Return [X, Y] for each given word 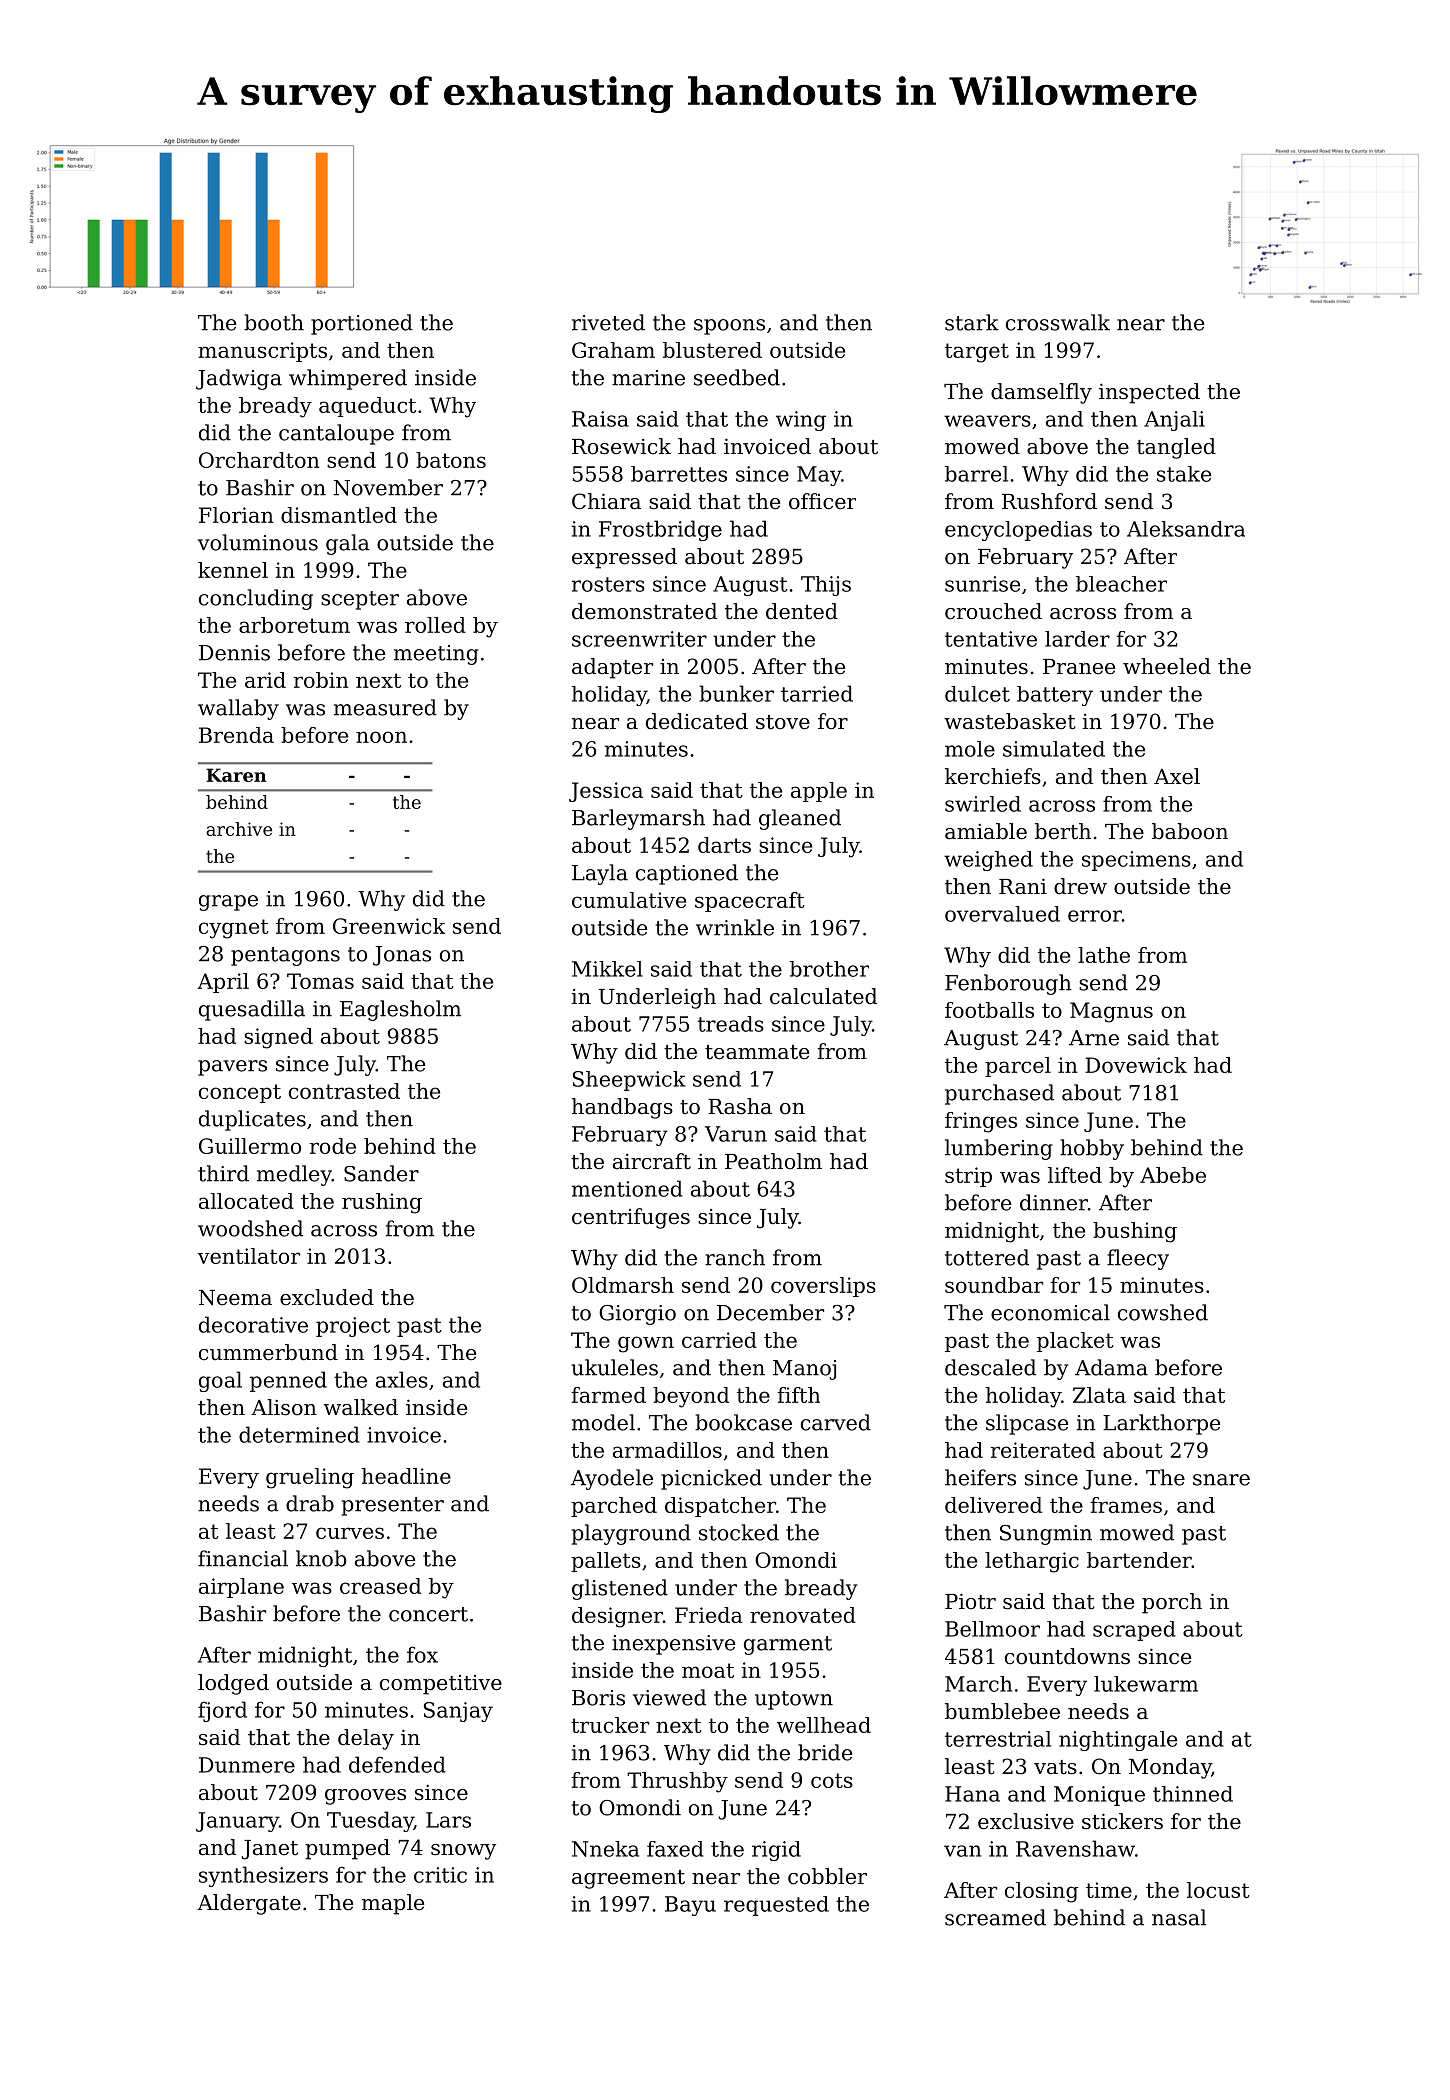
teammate [757, 1052]
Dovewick [1136, 1065]
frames [1126, 1505]
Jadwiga [239, 379]
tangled [1176, 448]
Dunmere [247, 1765]
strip [968, 1177]
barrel [976, 474]
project [353, 1327]
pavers [232, 1068]
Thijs [826, 586]
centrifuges [631, 1218]
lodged [233, 1684]
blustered [712, 350]
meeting [436, 655]
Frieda [708, 1615]
